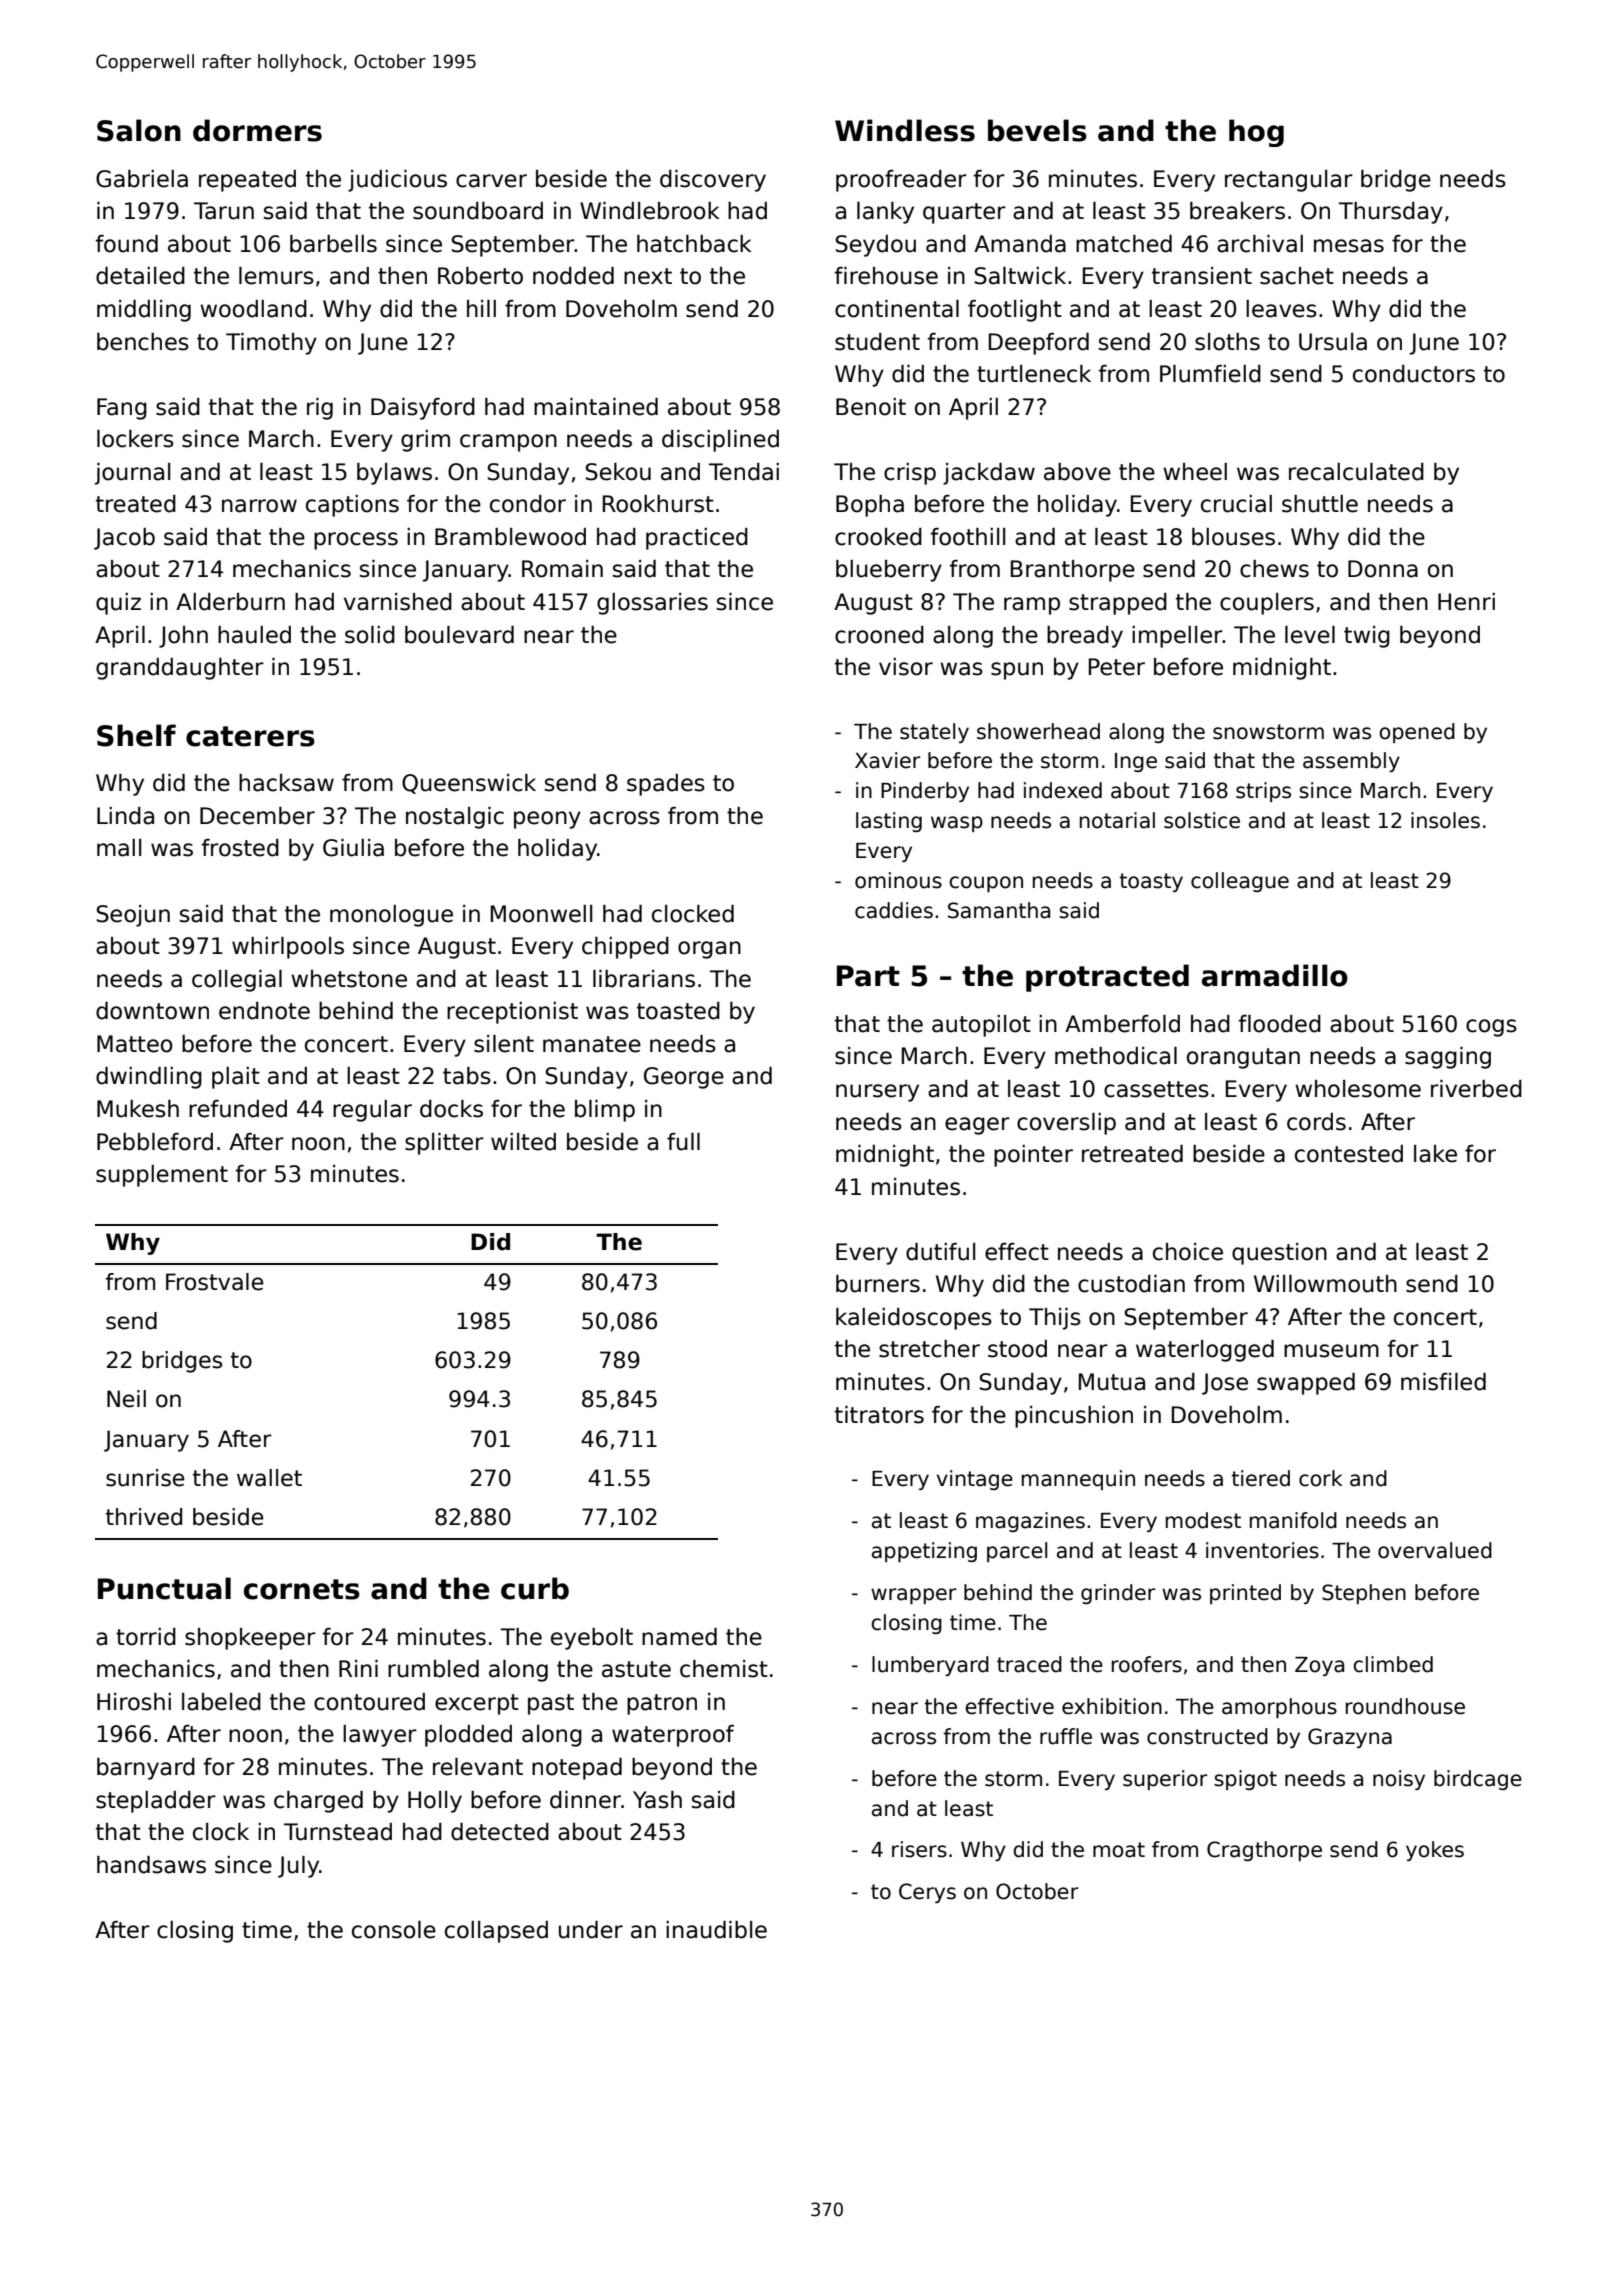 Image resolution: width=1620 pixels, height=2292 pixels. Describe the element at coordinates (927, 1893) in the image. I see `Cerys` at that location.
